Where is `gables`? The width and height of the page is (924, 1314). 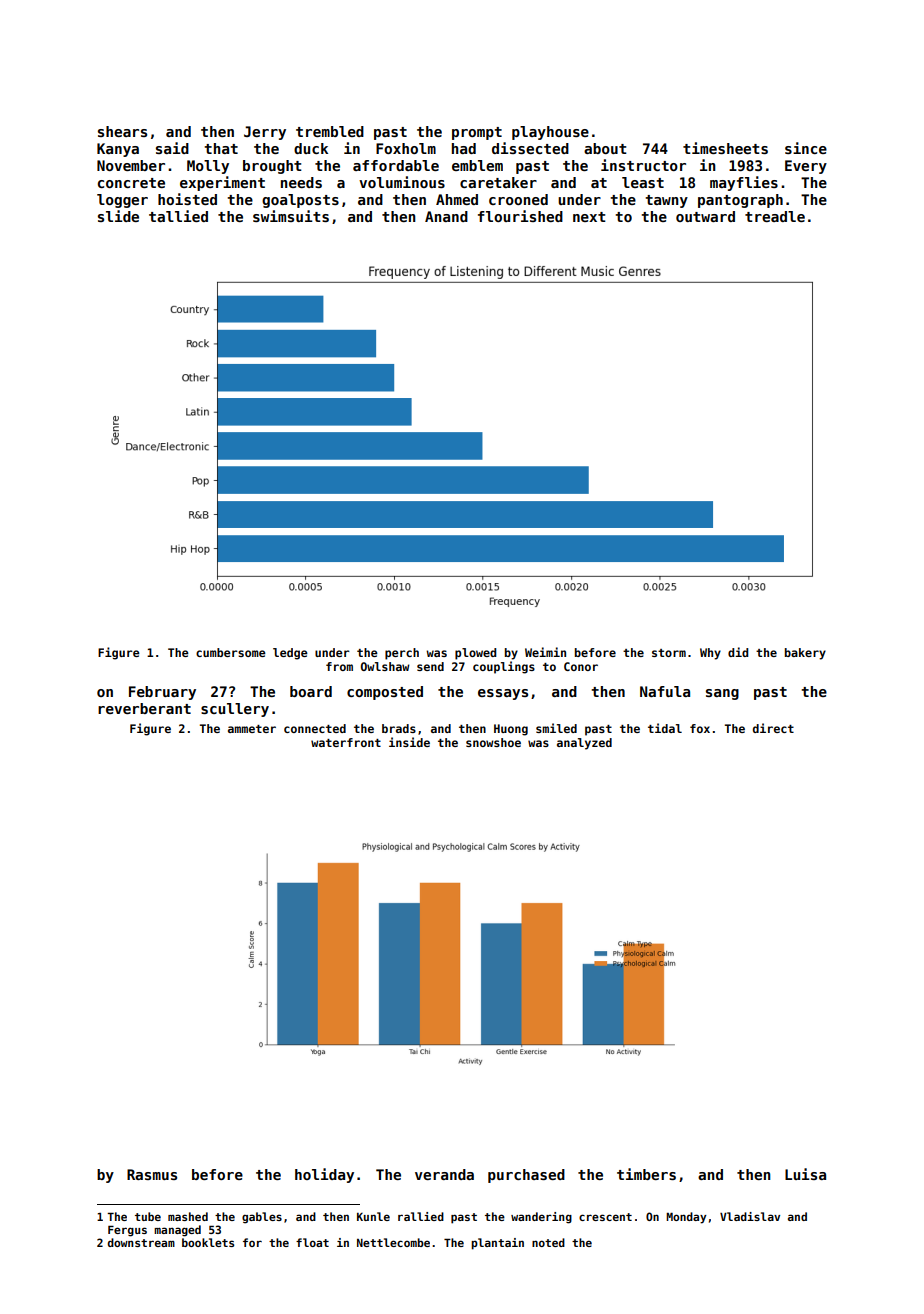
gables is located at coordinates (262, 1218).
